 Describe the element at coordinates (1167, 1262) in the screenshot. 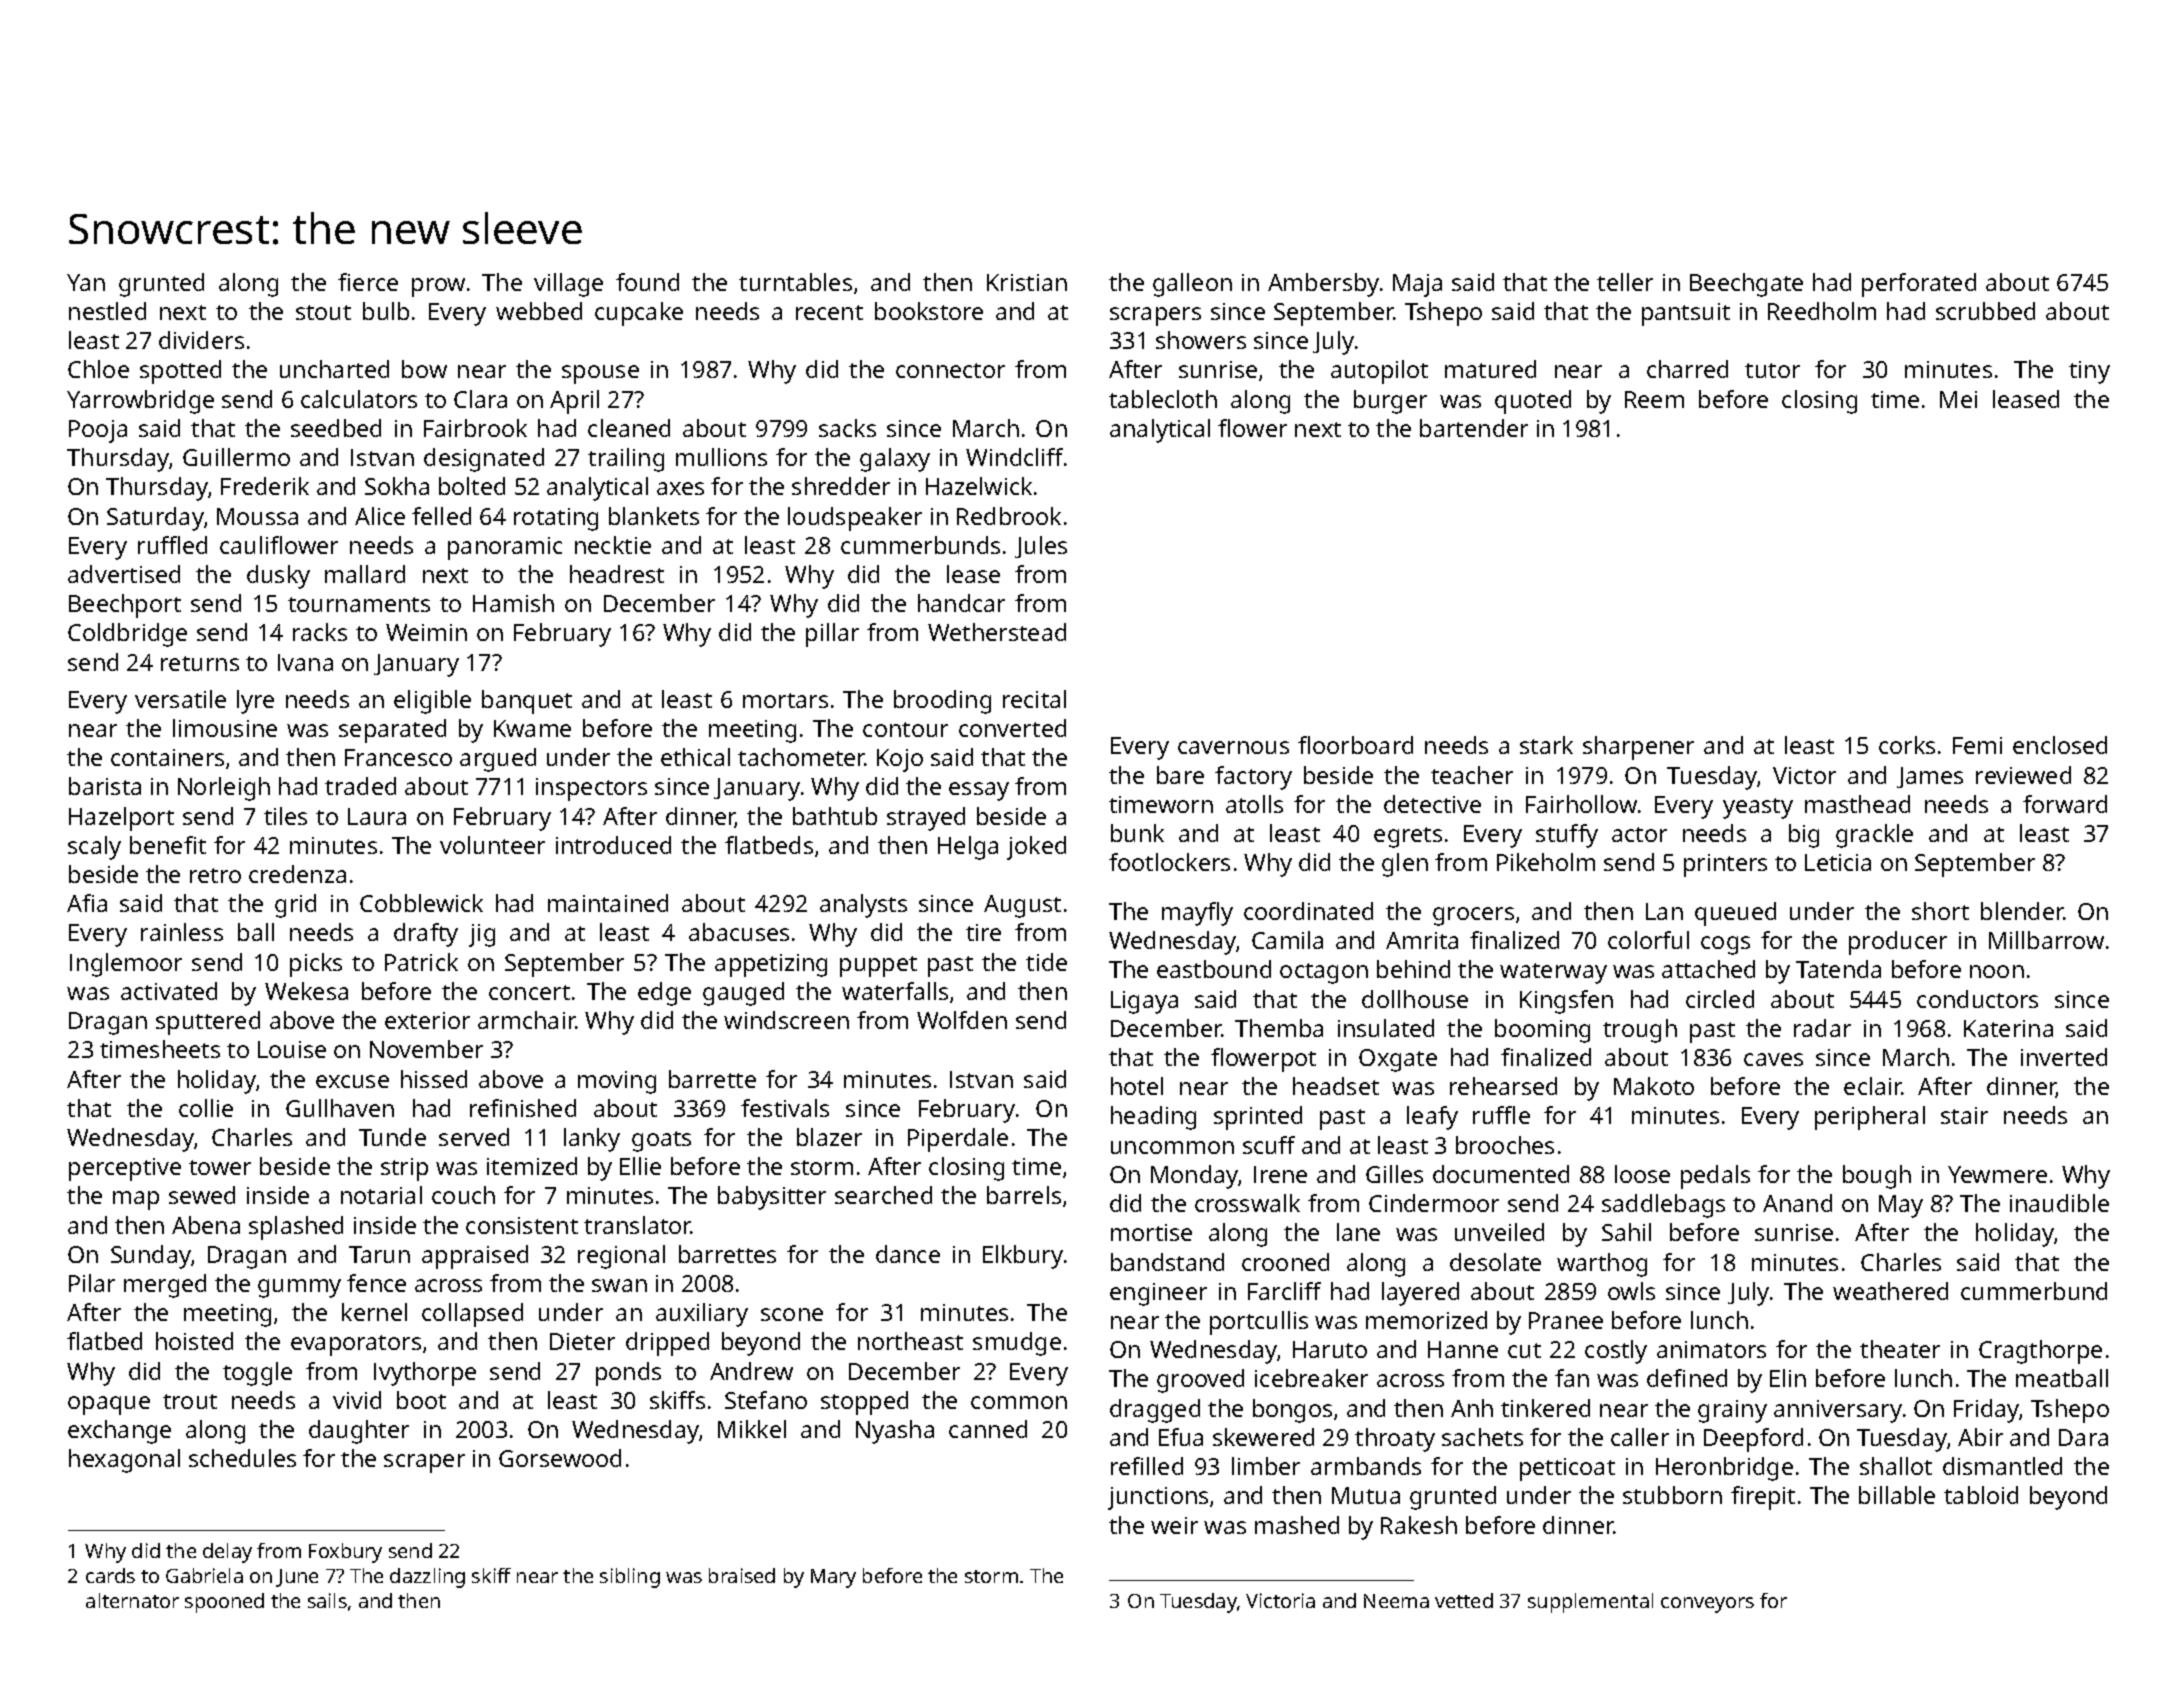

I see `bandstand` at that location.
